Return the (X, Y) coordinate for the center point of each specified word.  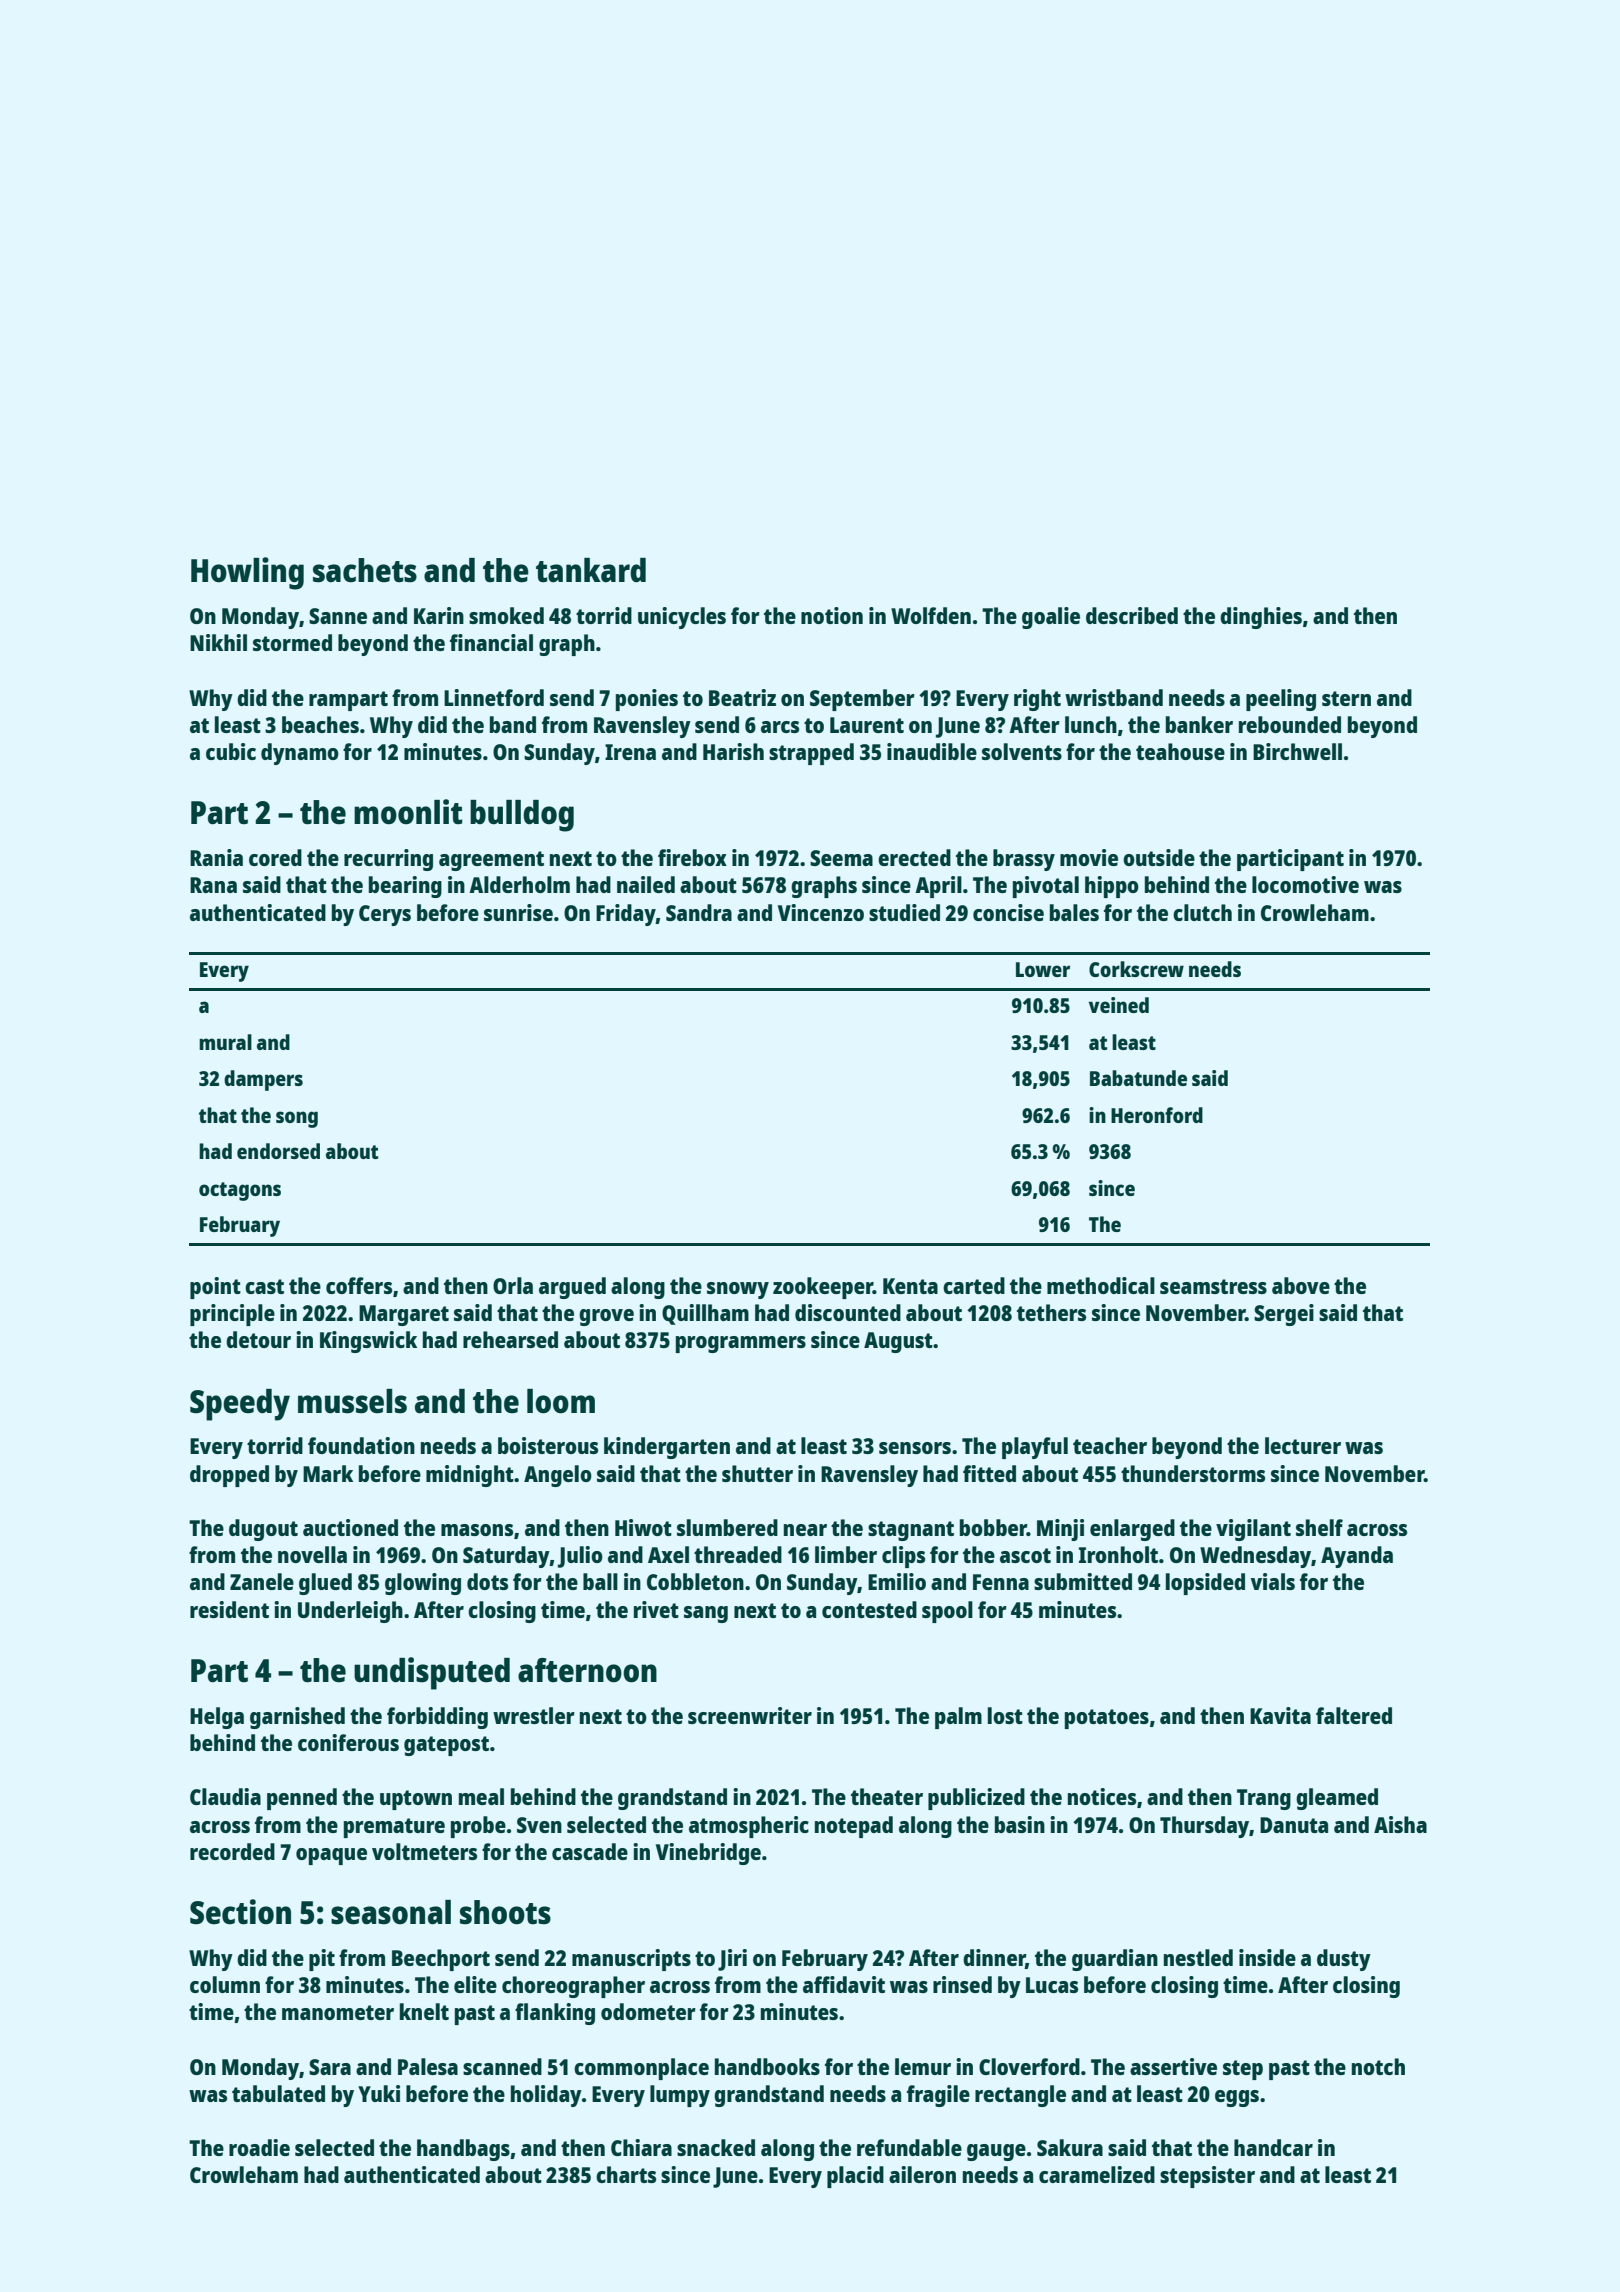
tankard (591, 570)
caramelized (1097, 2174)
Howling (247, 573)
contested (869, 1609)
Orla (513, 1285)
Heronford (1157, 1115)
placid (855, 2177)
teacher (1110, 1445)
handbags (463, 2150)
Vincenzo (821, 912)
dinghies (1261, 618)
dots (487, 1581)
